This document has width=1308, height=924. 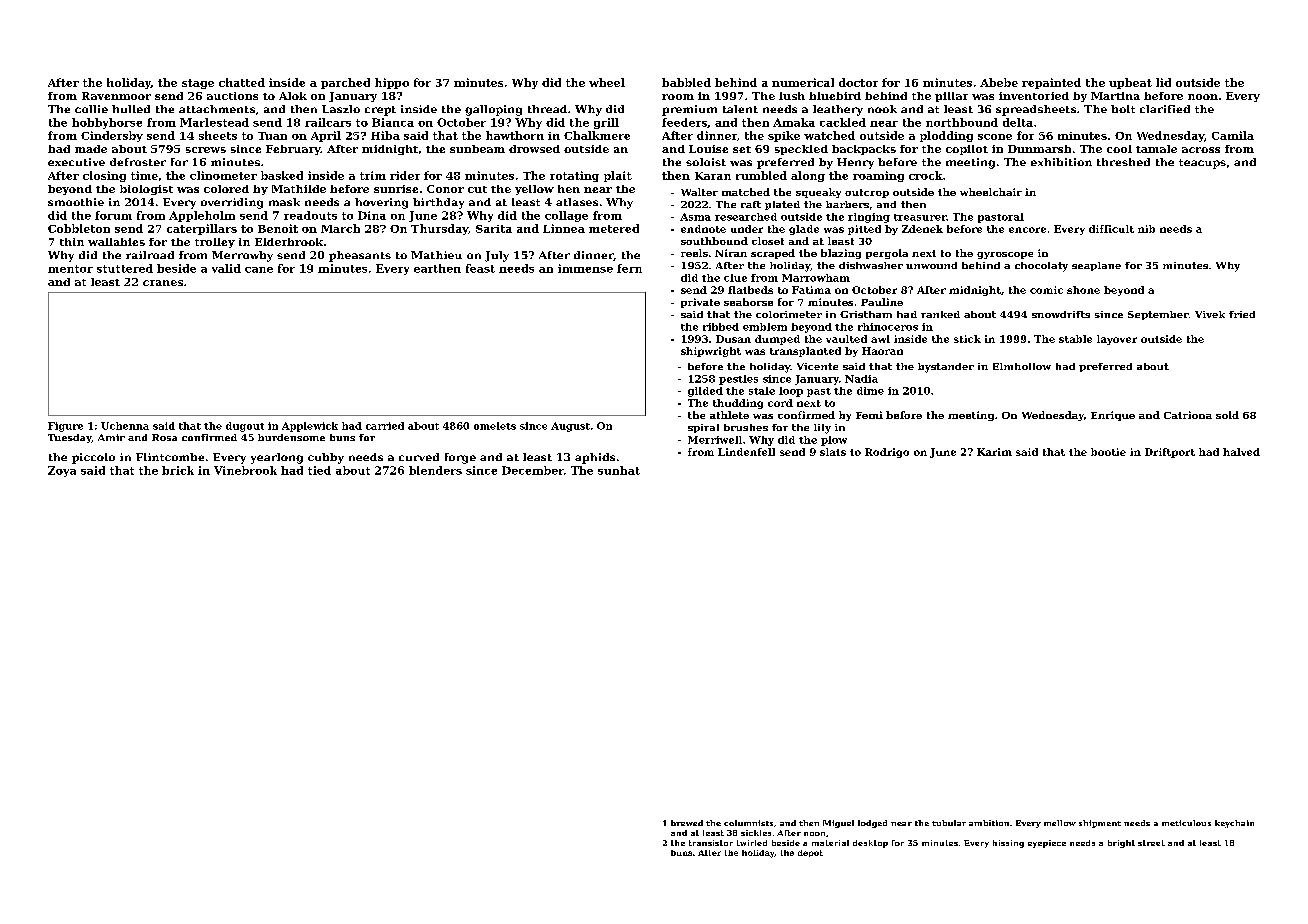 What do you see at coordinates (687, 823) in the document?
I see `brewed` at bounding box center [687, 823].
